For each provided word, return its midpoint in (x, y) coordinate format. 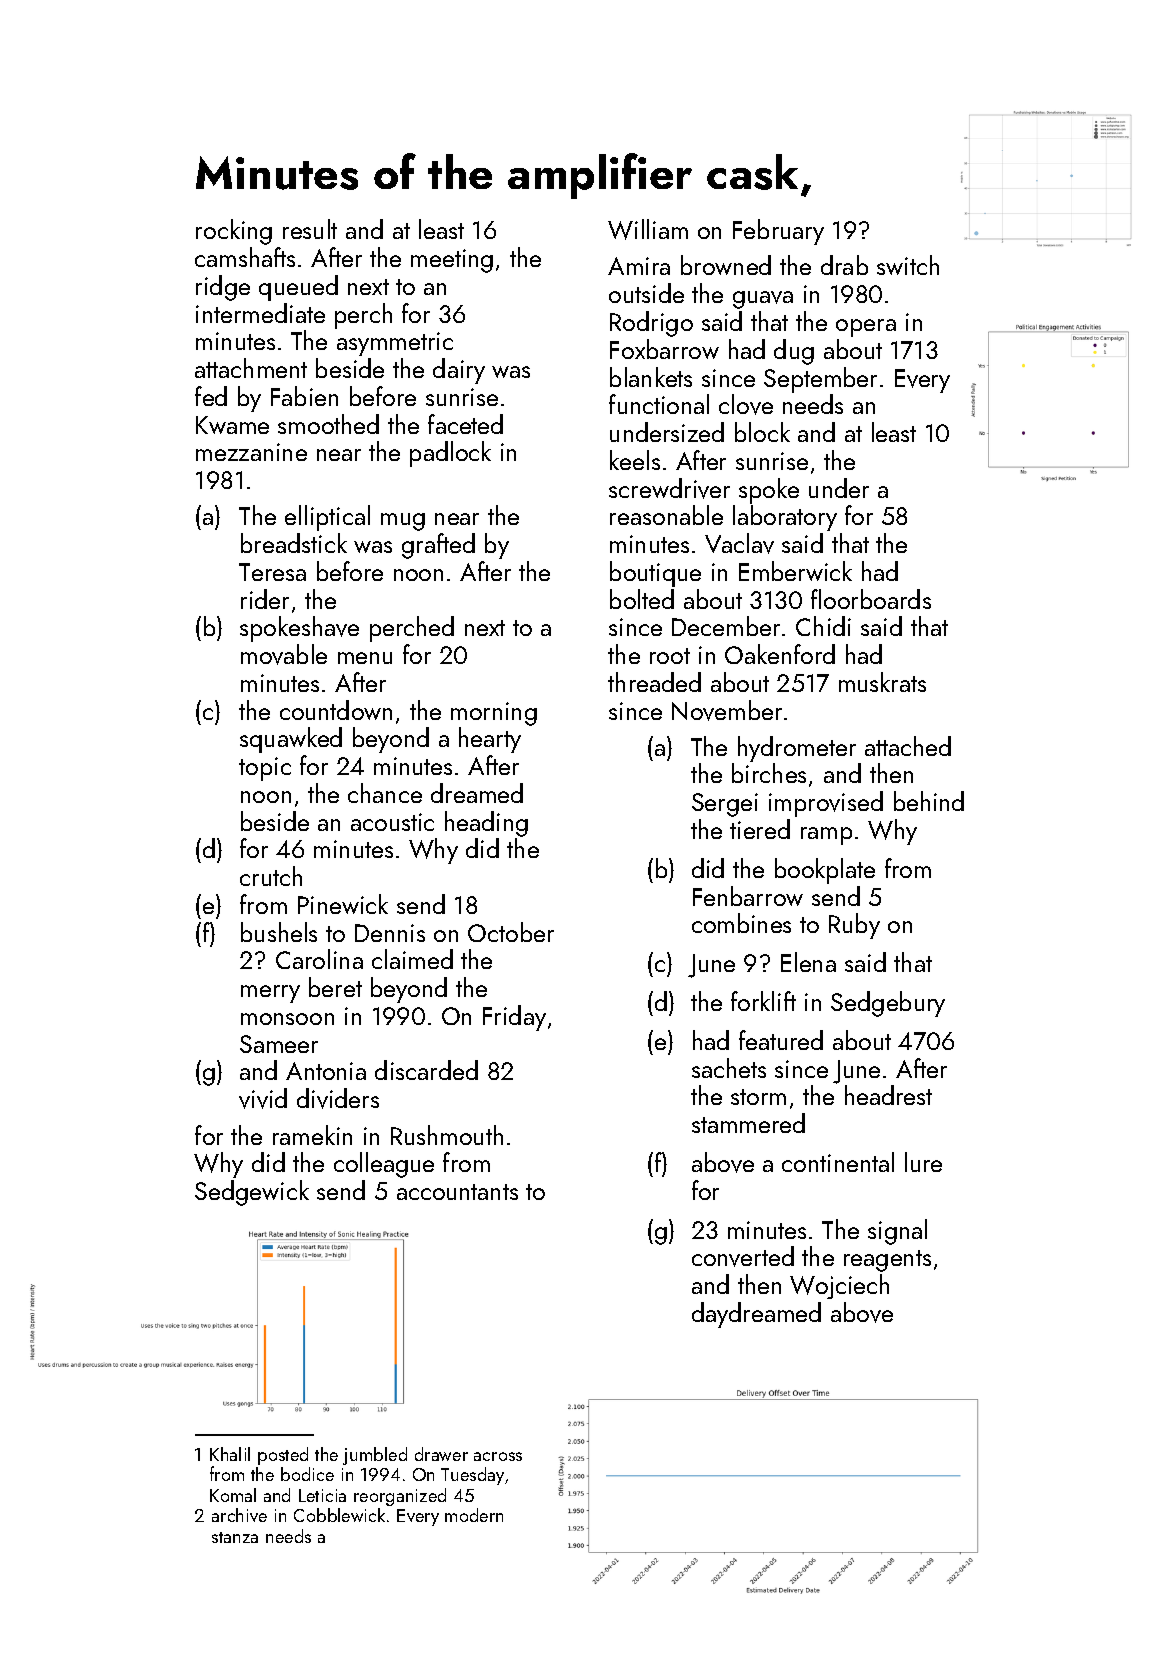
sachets (729, 1068)
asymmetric (395, 344)
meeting (452, 261)
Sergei (725, 805)
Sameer (279, 1044)
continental (838, 1162)
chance (385, 793)
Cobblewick (339, 1515)
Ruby (854, 926)
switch (908, 265)
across (498, 1456)
